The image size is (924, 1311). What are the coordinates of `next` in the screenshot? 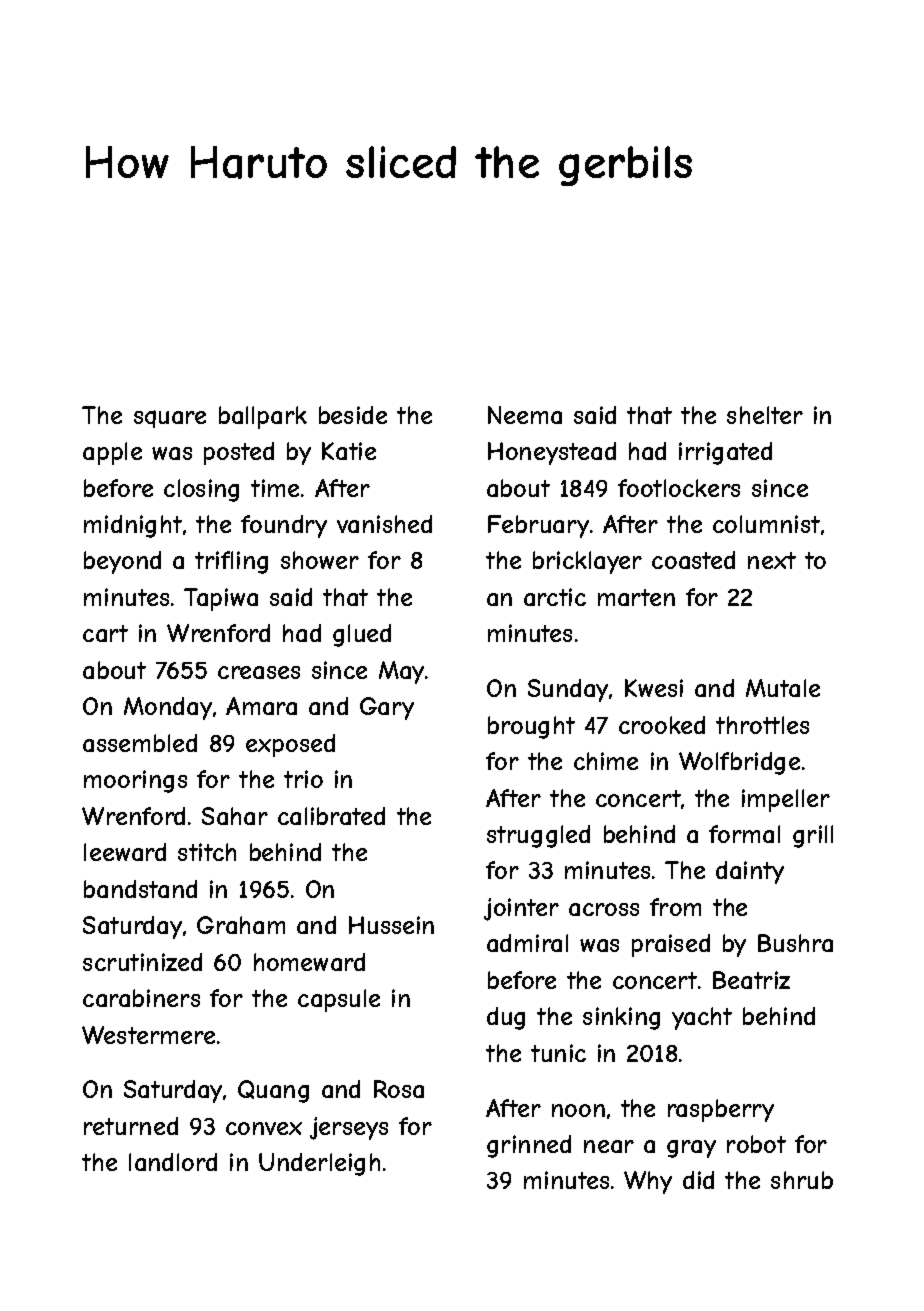 It's located at (772, 560).
